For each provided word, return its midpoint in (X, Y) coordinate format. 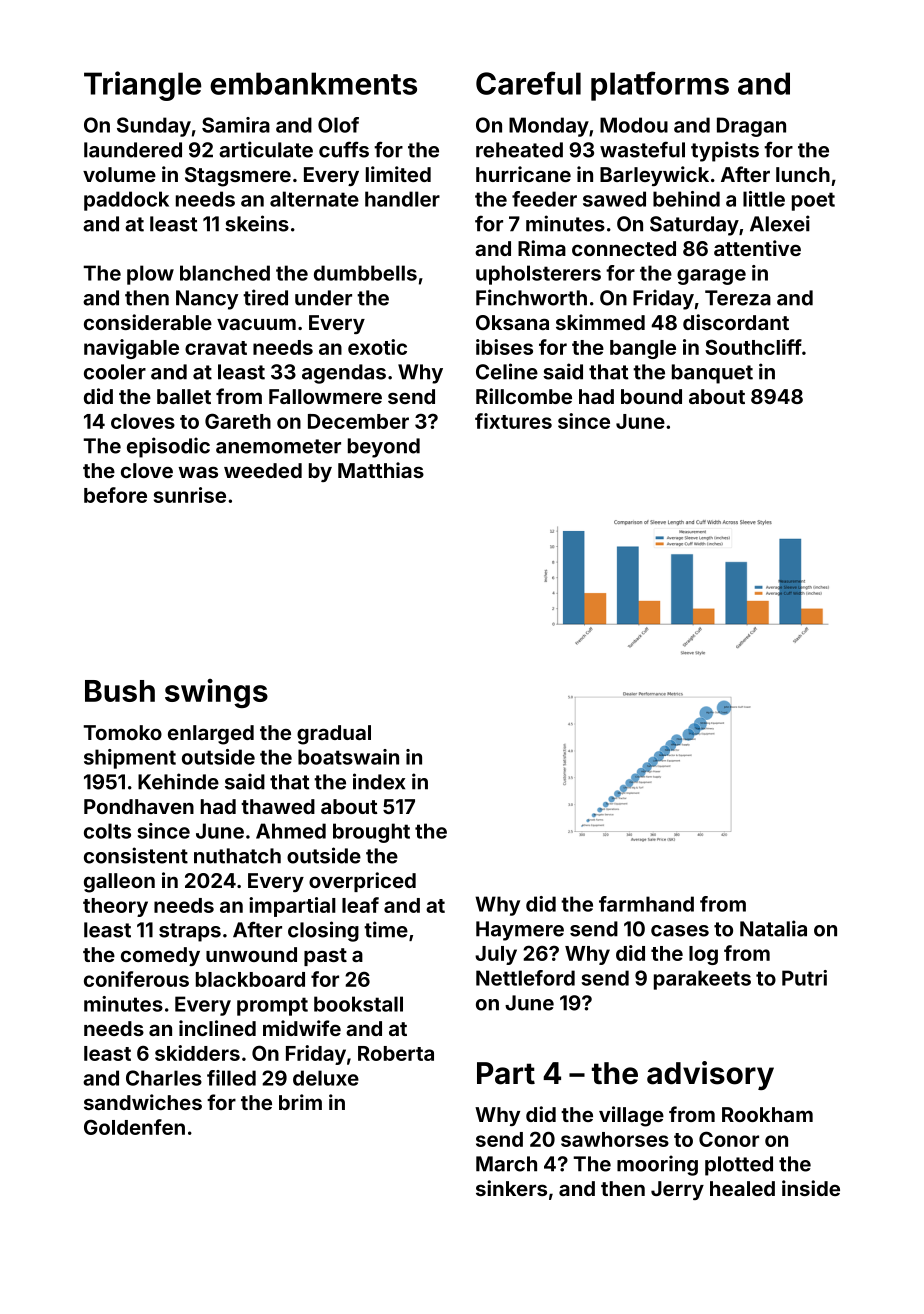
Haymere (520, 931)
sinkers (511, 1188)
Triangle (142, 86)
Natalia (773, 928)
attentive (757, 248)
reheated (519, 150)
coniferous (136, 979)
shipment (130, 759)
